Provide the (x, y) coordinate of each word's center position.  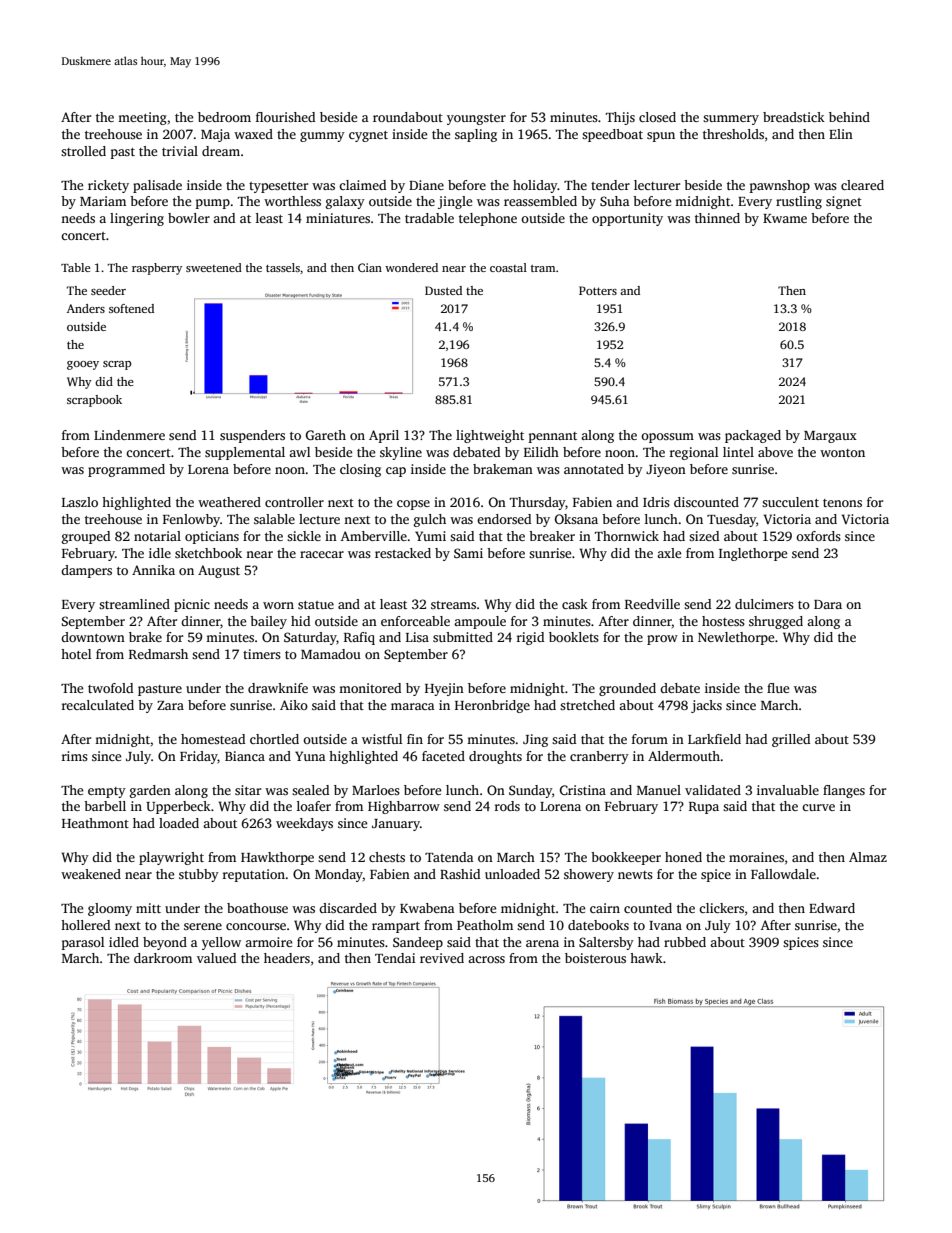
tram (543, 268)
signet (844, 202)
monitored (370, 688)
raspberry (157, 269)
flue (778, 688)
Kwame (785, 218)
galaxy (345, 202)
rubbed (685, 942)
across (486, 959)
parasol (83, 943)
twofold (110, 688)
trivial (180, 151)
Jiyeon (666, 470)
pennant (553, 437)
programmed (126, 470)
